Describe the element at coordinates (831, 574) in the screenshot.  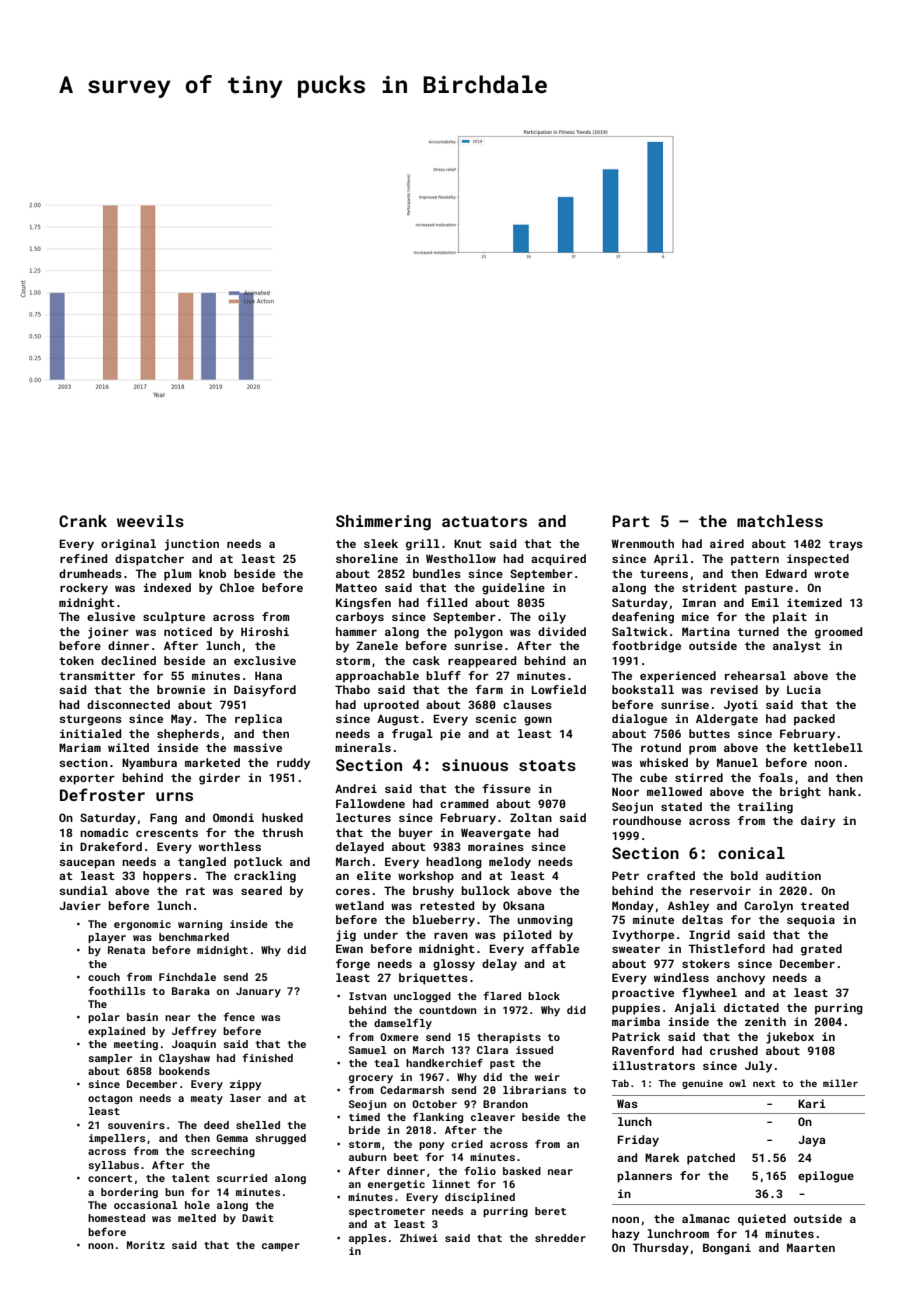
I see `wrote` at that location.
